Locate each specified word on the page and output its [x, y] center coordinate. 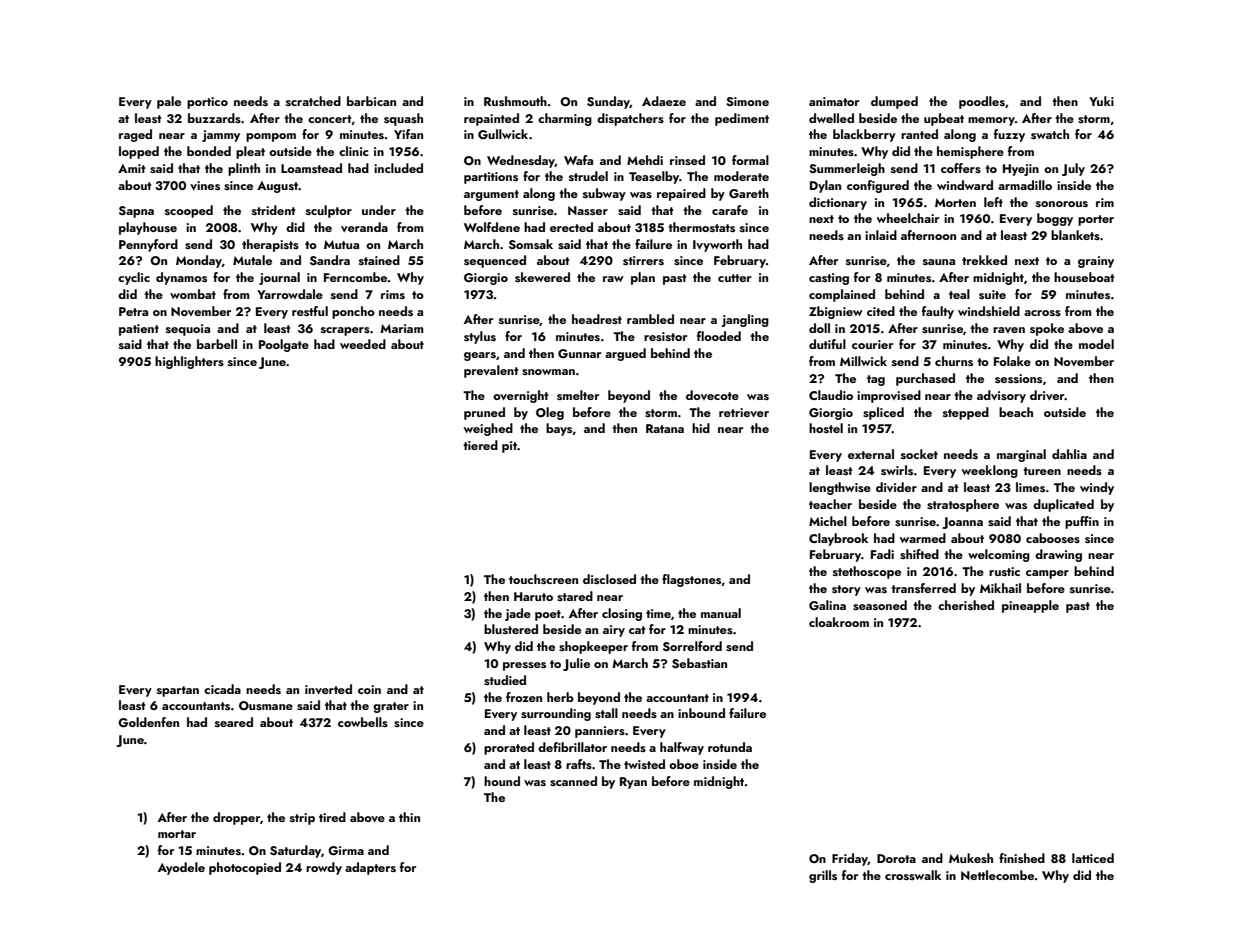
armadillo [1025, 185]
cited [881, 311]
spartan [178, 691]
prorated [509, 748]
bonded [209, 151]
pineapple [1030, 606]
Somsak [531, 244]
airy [614, 631]
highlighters [189, 362]
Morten [955, 202]
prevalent [491, 371]
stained [379, 260]
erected [571, 227]
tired [332, 817]
